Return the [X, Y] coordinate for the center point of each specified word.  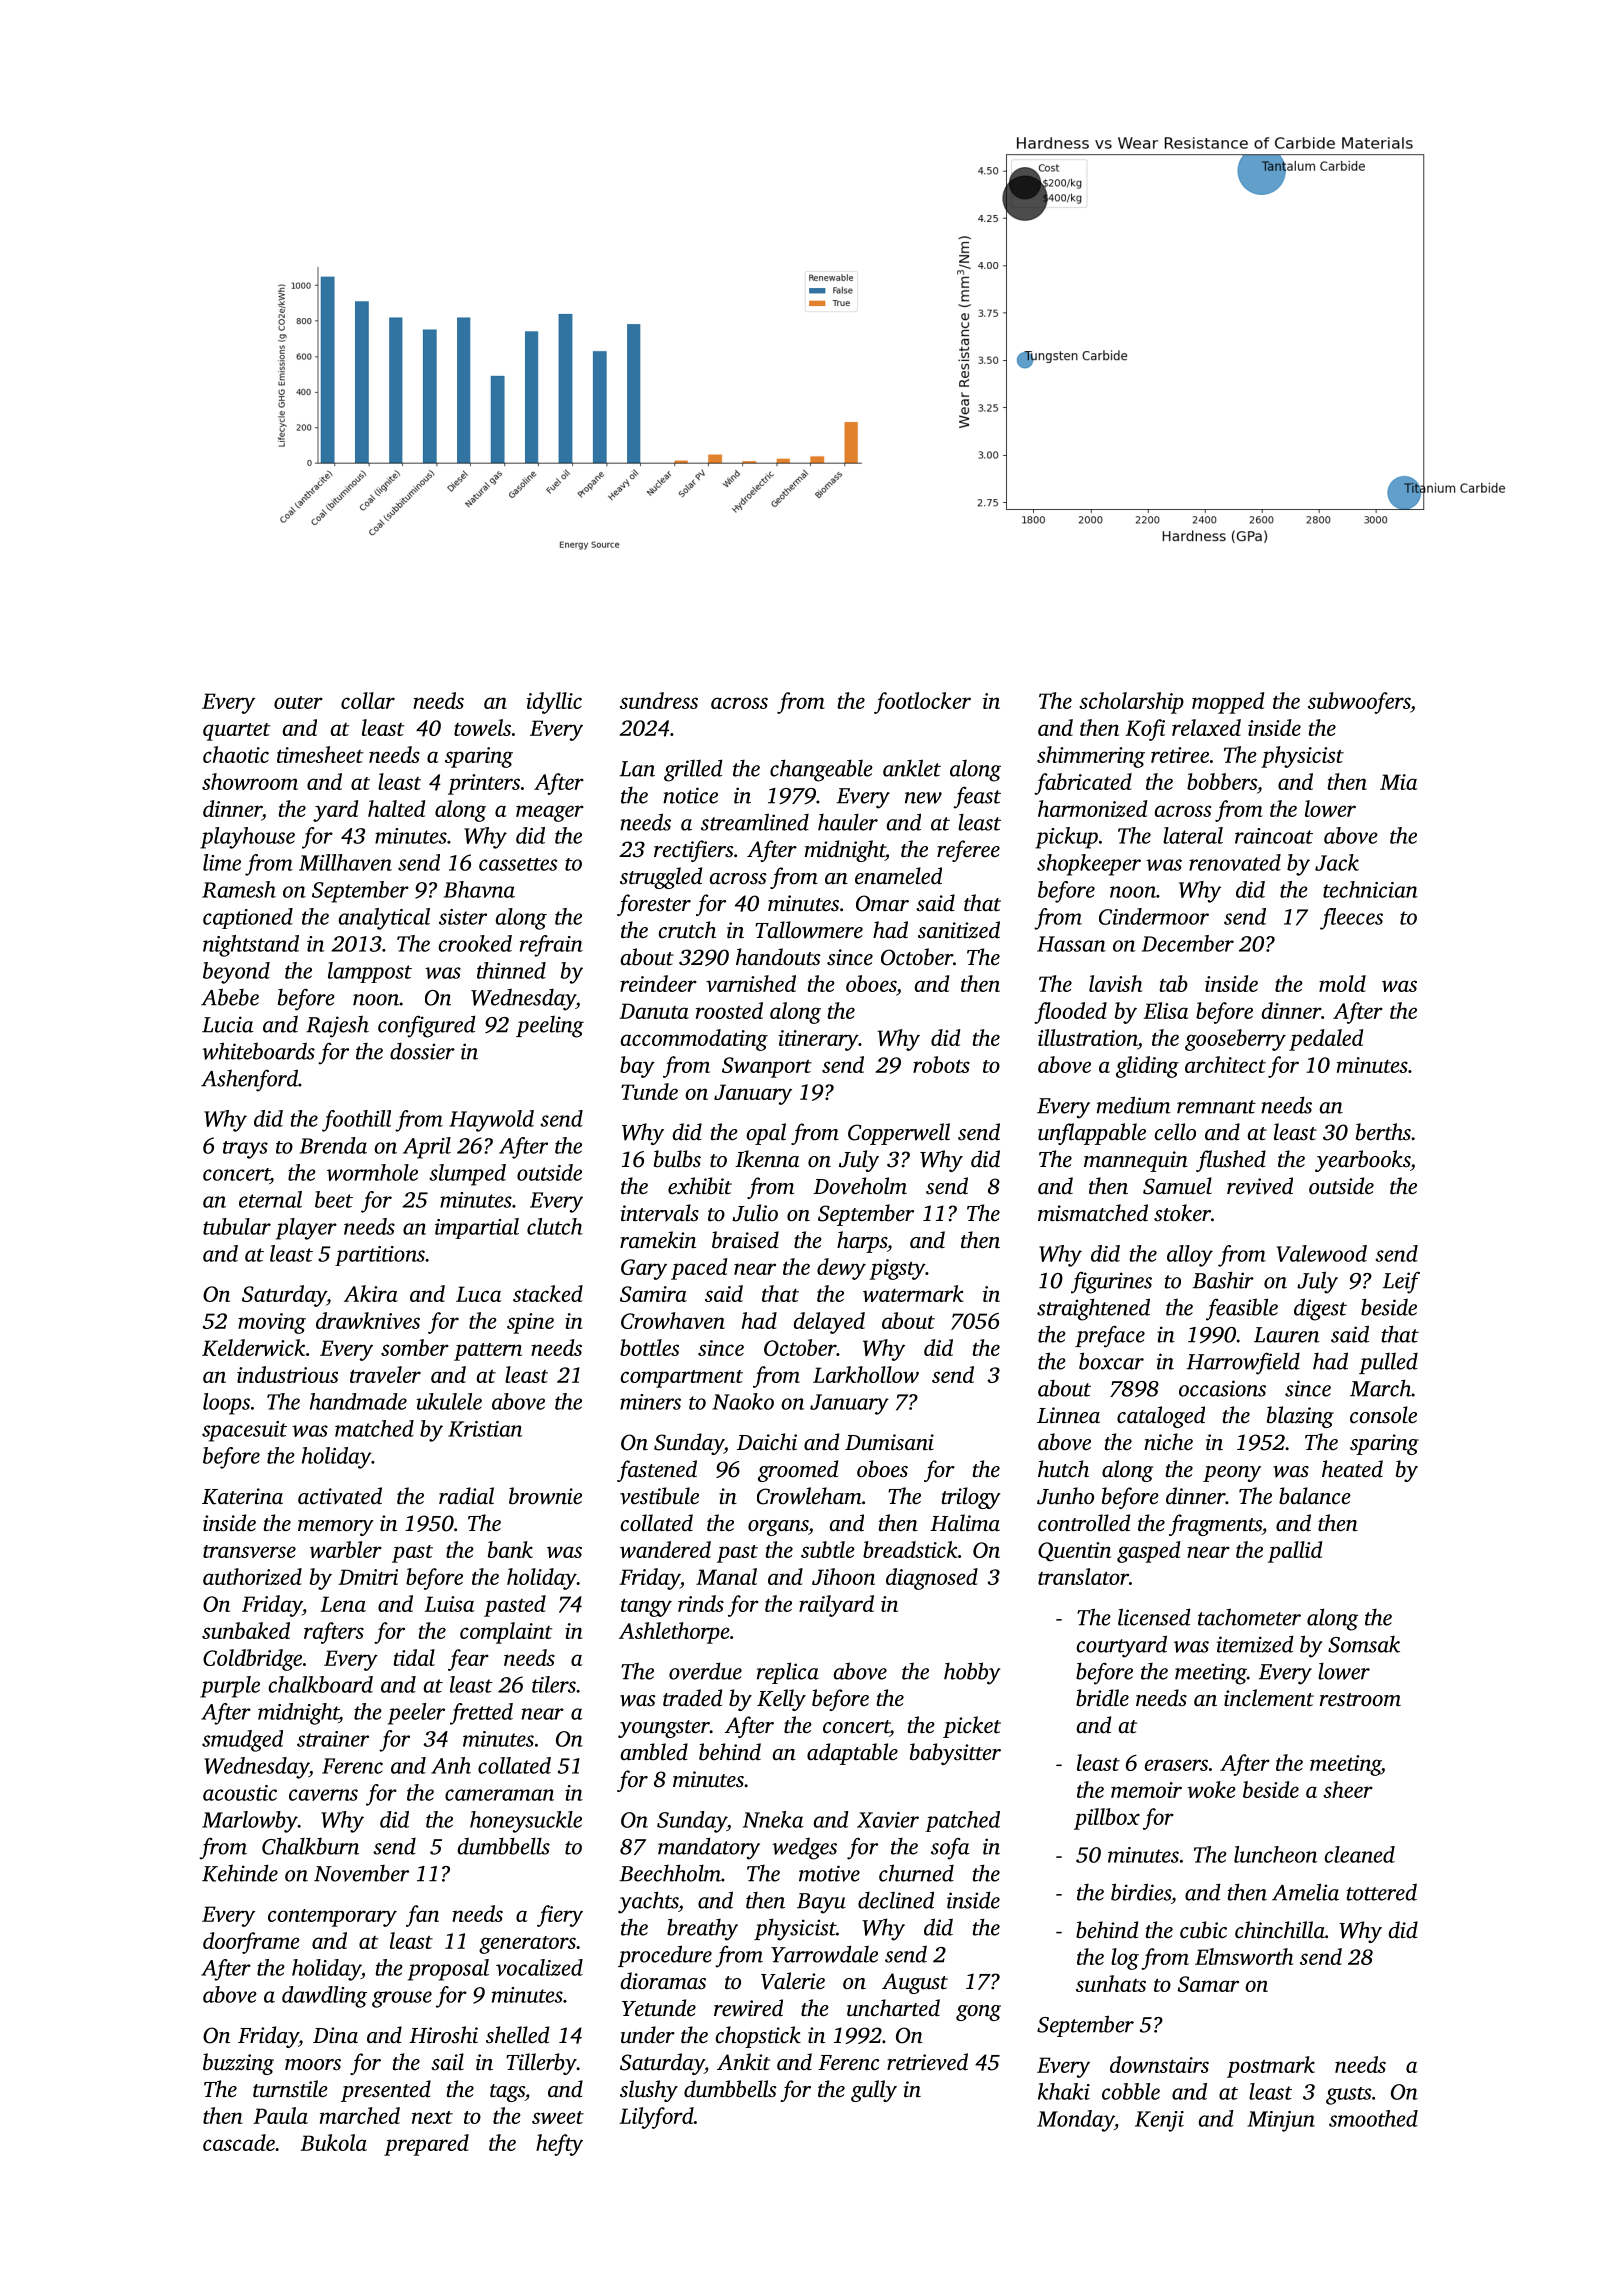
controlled [1084, 1523]
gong [978, 2013]
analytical [384, 919]
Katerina [242, 1496]
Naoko [743, 1401]
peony [1232, 1474]
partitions [380, 1256]
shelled [517, 2035]
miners [650, 1402]
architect [1225, 1064]
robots [941, 1064]
